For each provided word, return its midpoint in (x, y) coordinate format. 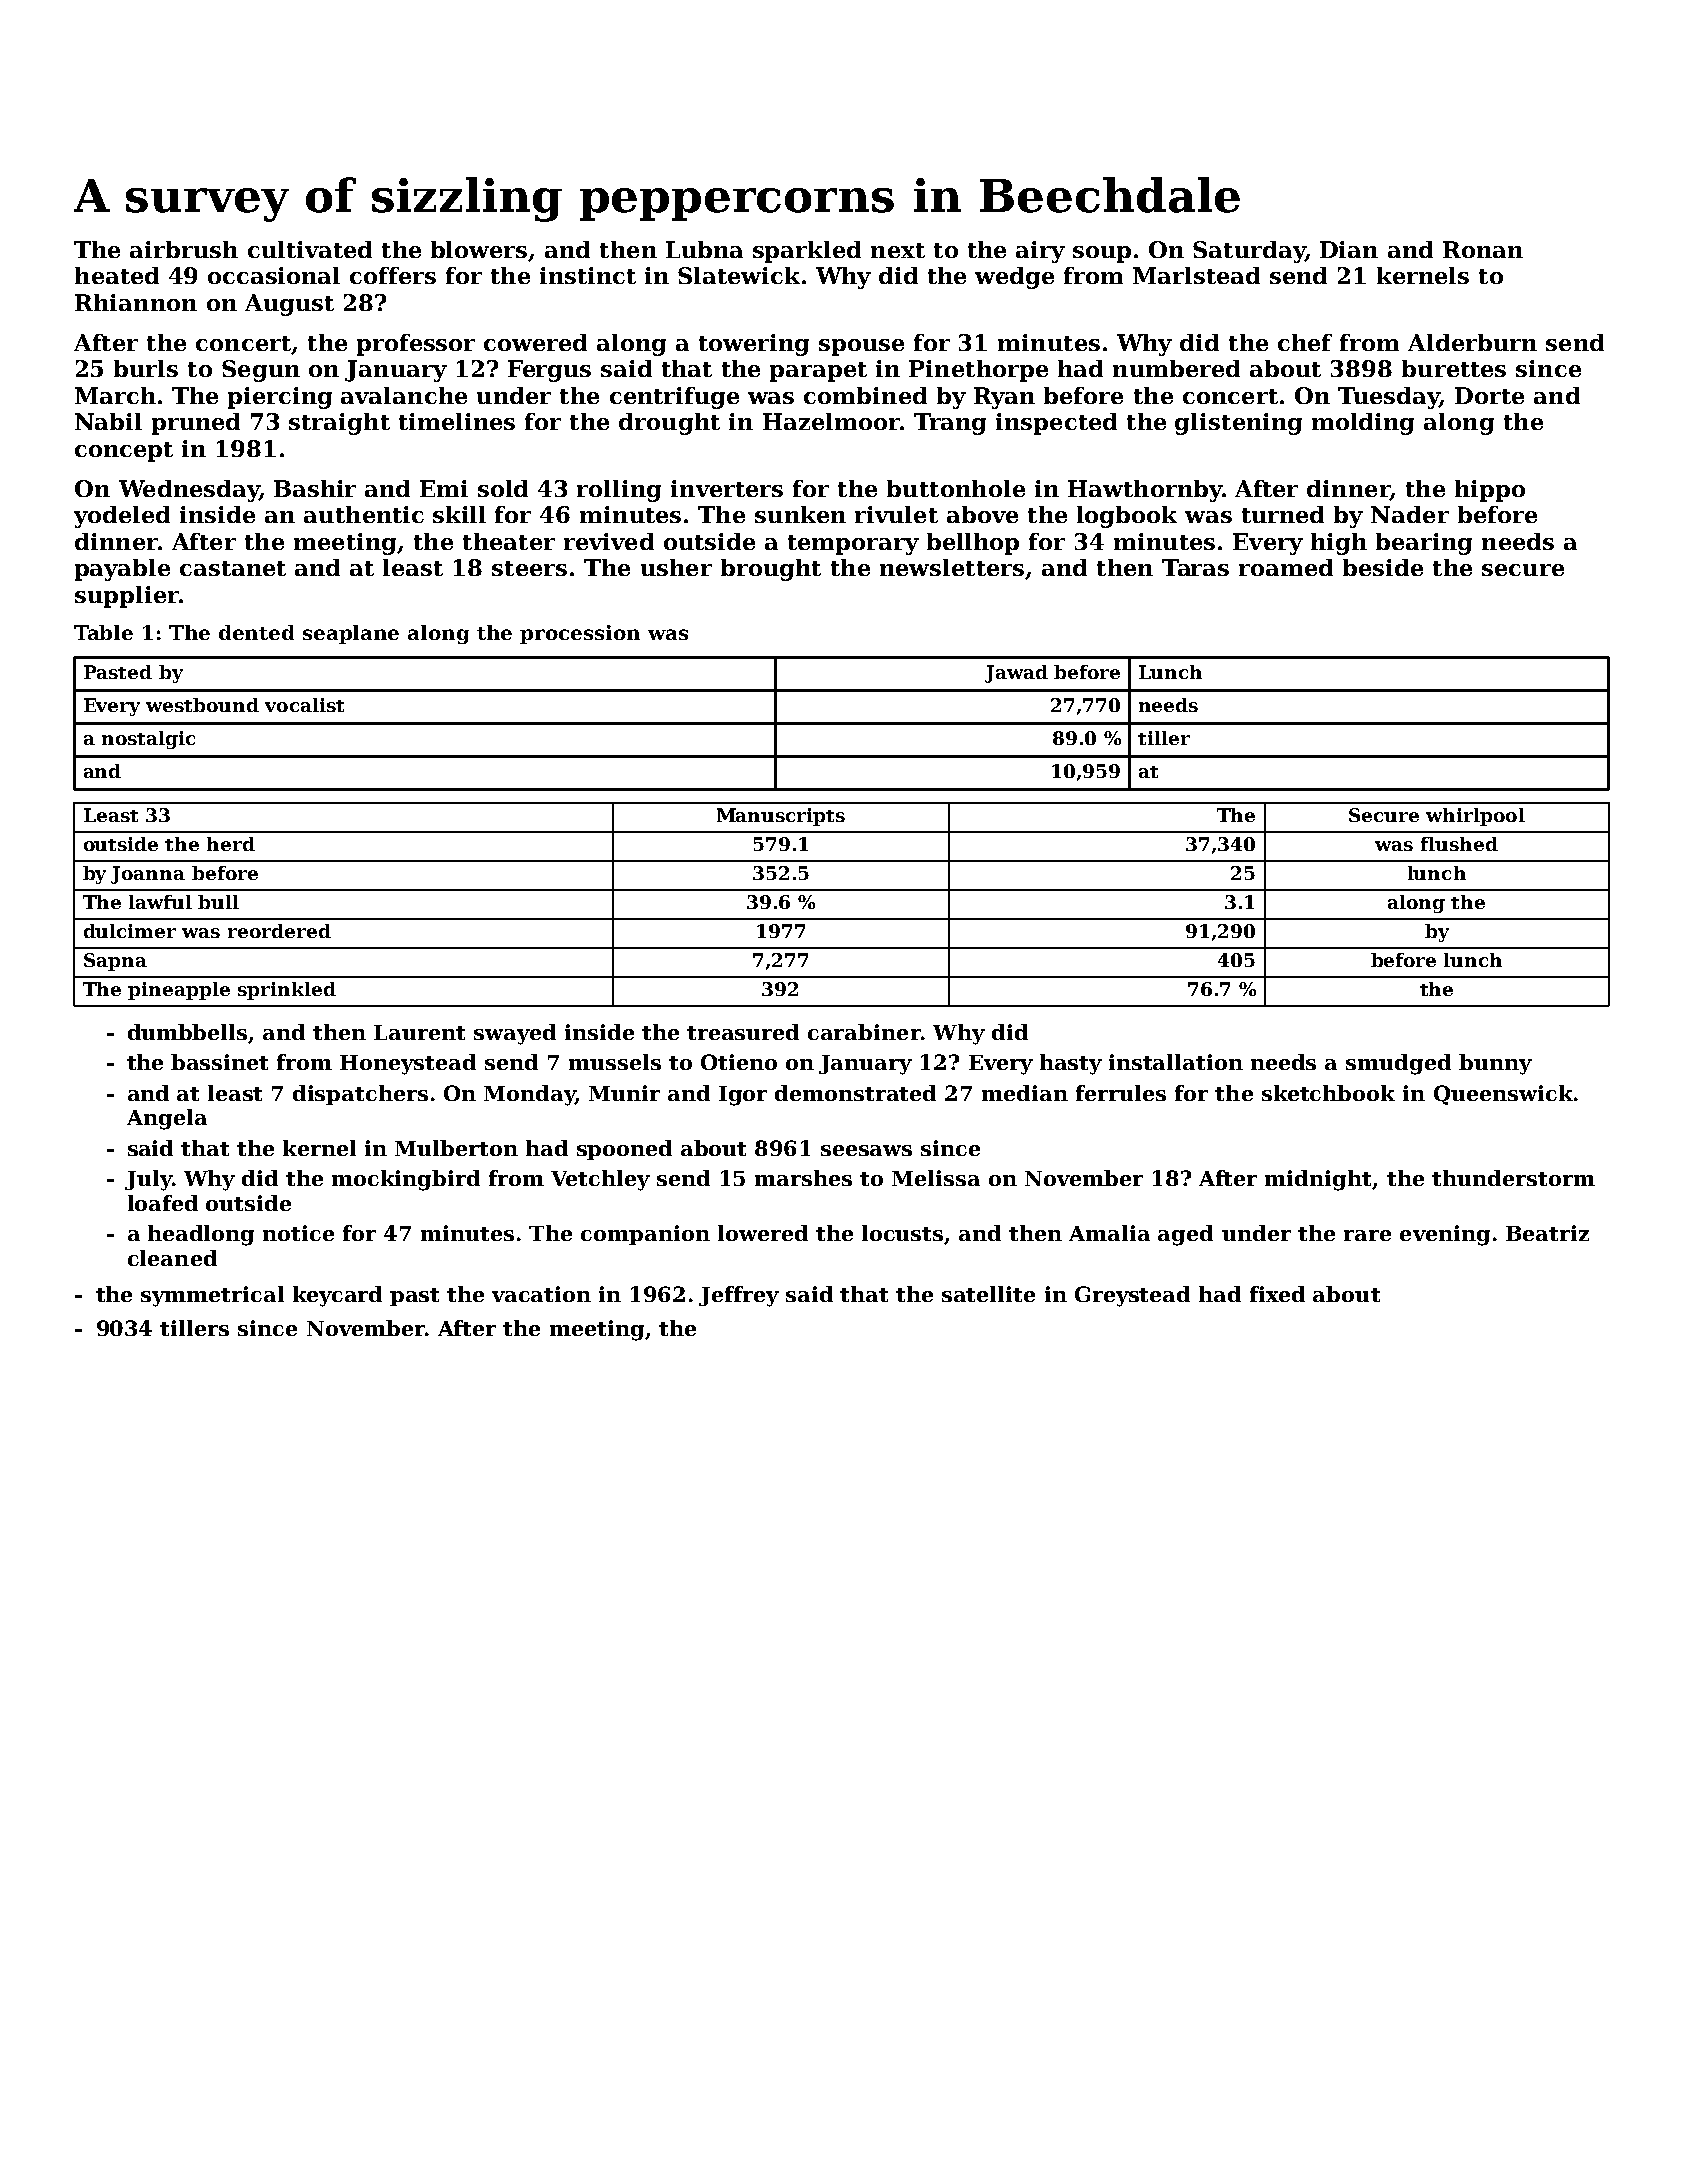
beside (1383, 567)
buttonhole (956, 488)
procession (580, 634)
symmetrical (212, 1296)
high (1339, 544)
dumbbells (188, 1033)
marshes (803, 1178)
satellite (988, 1294)
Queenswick (1503, 1095)
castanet (233, 568)
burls (146, 368)
